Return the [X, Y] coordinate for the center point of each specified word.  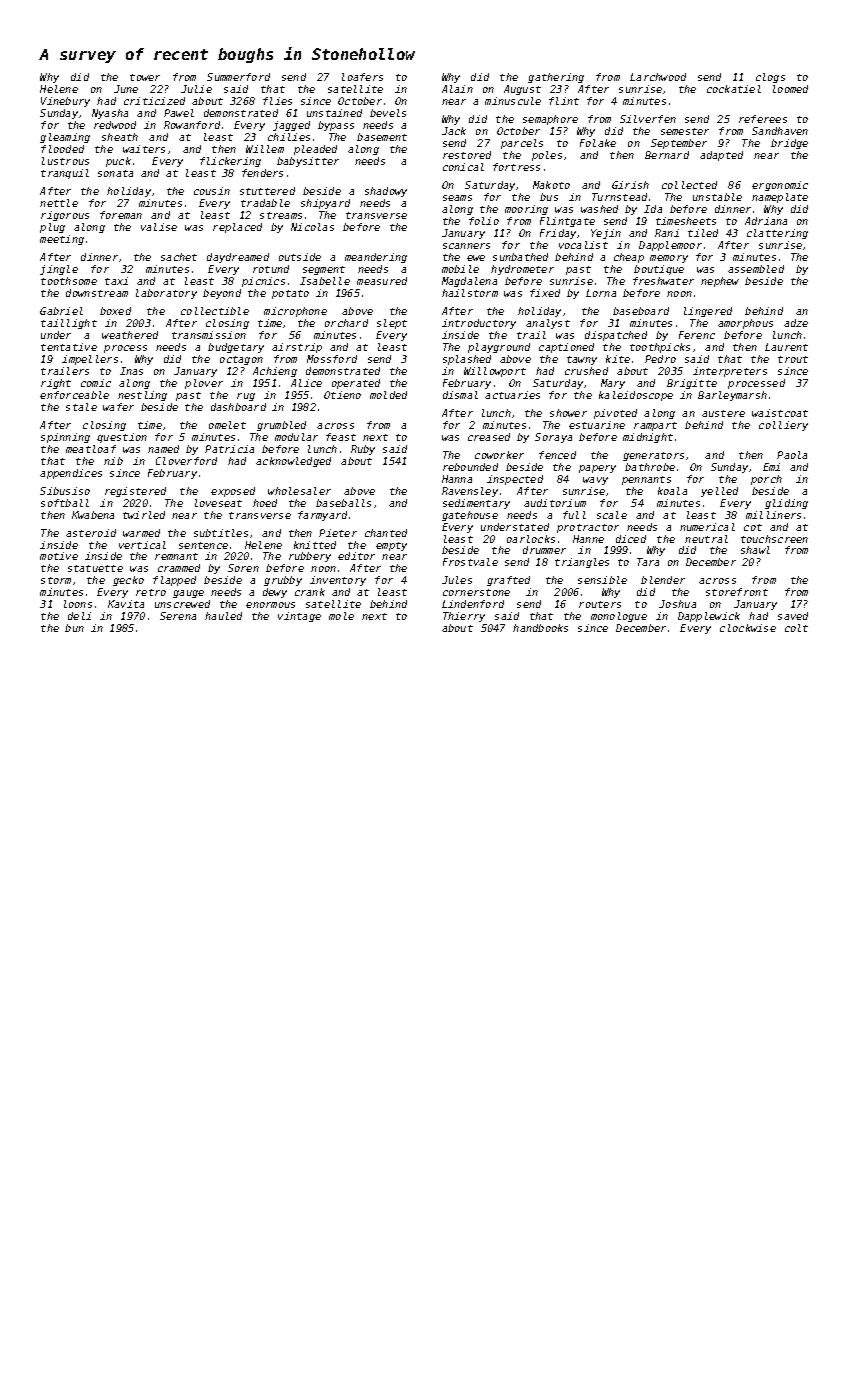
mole [341, 616]
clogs [770, 78]
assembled [756, 269]
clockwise [748, 628]
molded [388, 395]
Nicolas [312, 227]
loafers [362, 77]
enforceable [74, 395]
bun [74, 628]
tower [145, 77]
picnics [263, 282]
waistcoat [780, 413]
